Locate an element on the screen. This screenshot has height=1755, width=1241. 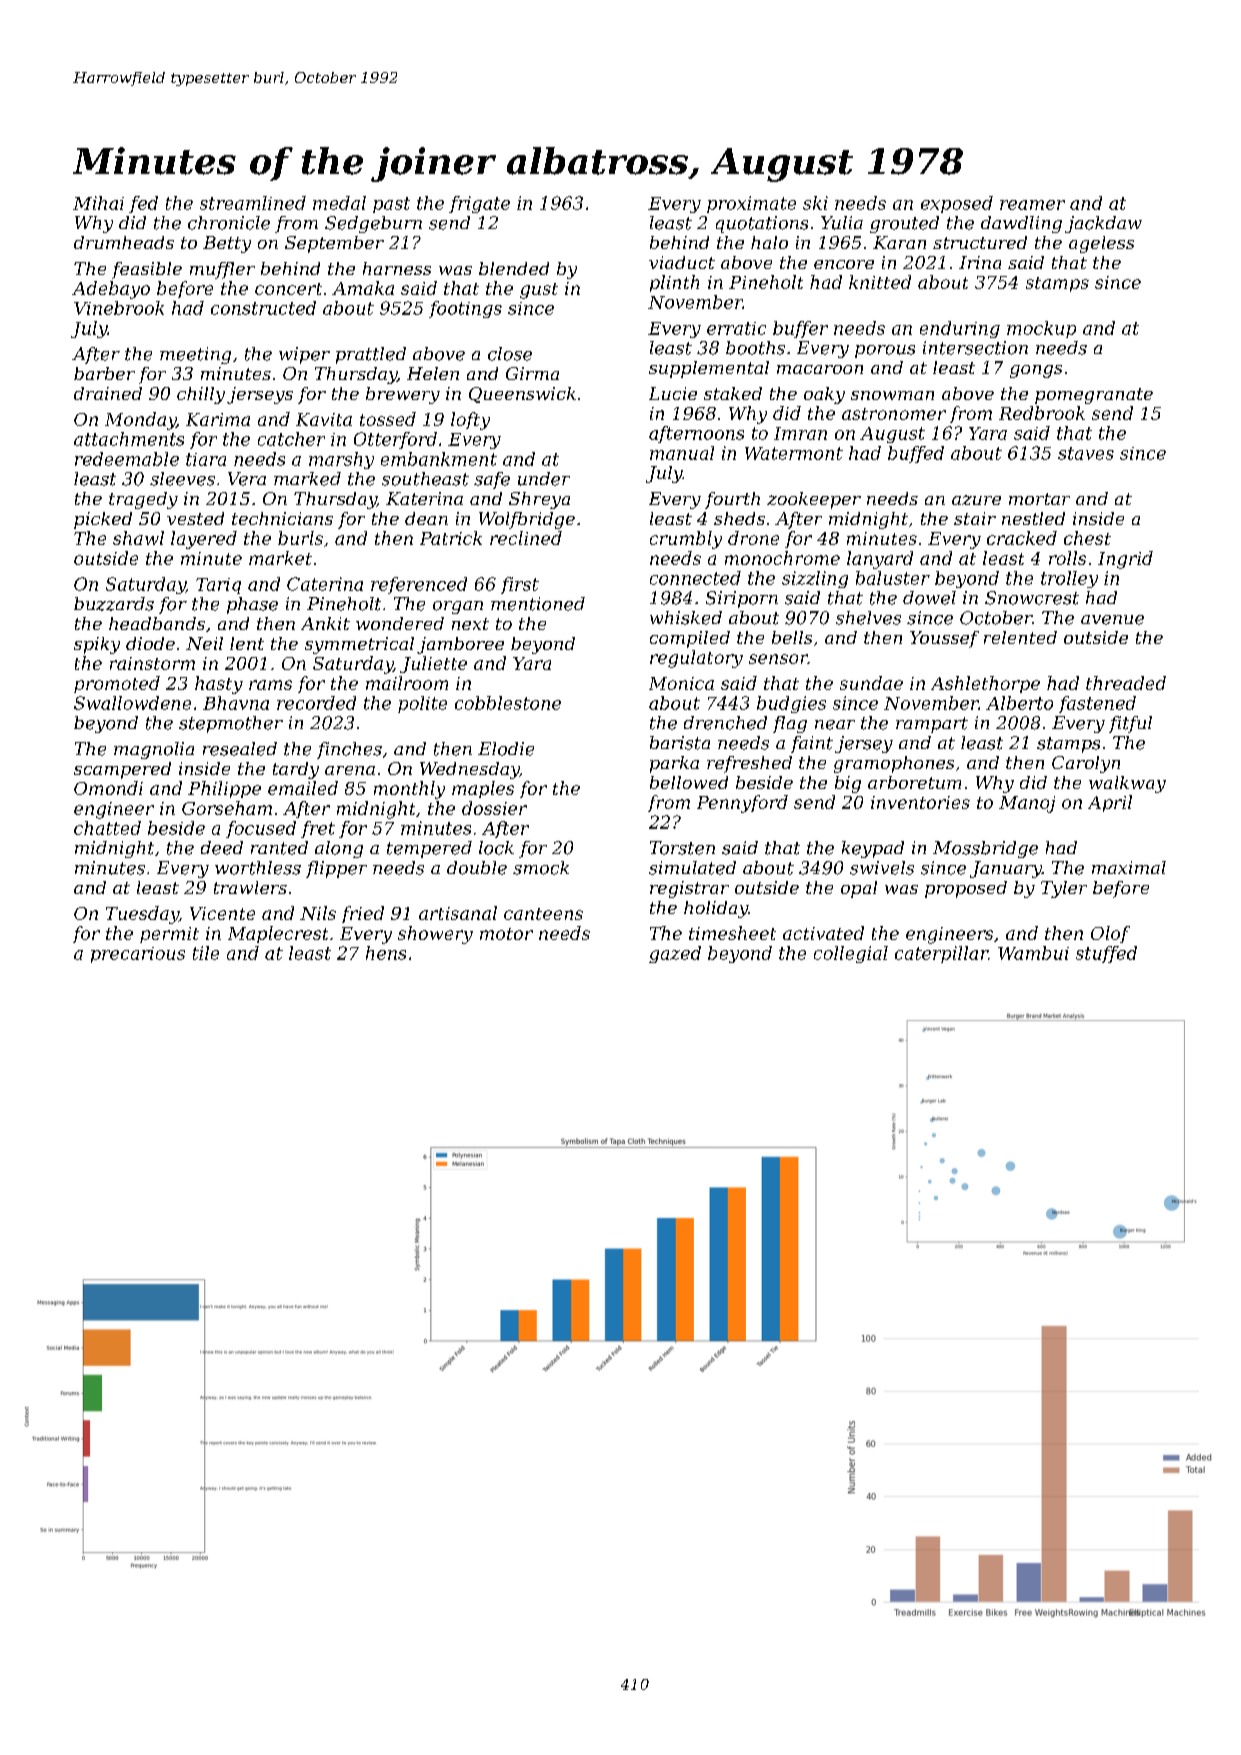
avenue is located at coordinates (1112, 620).
